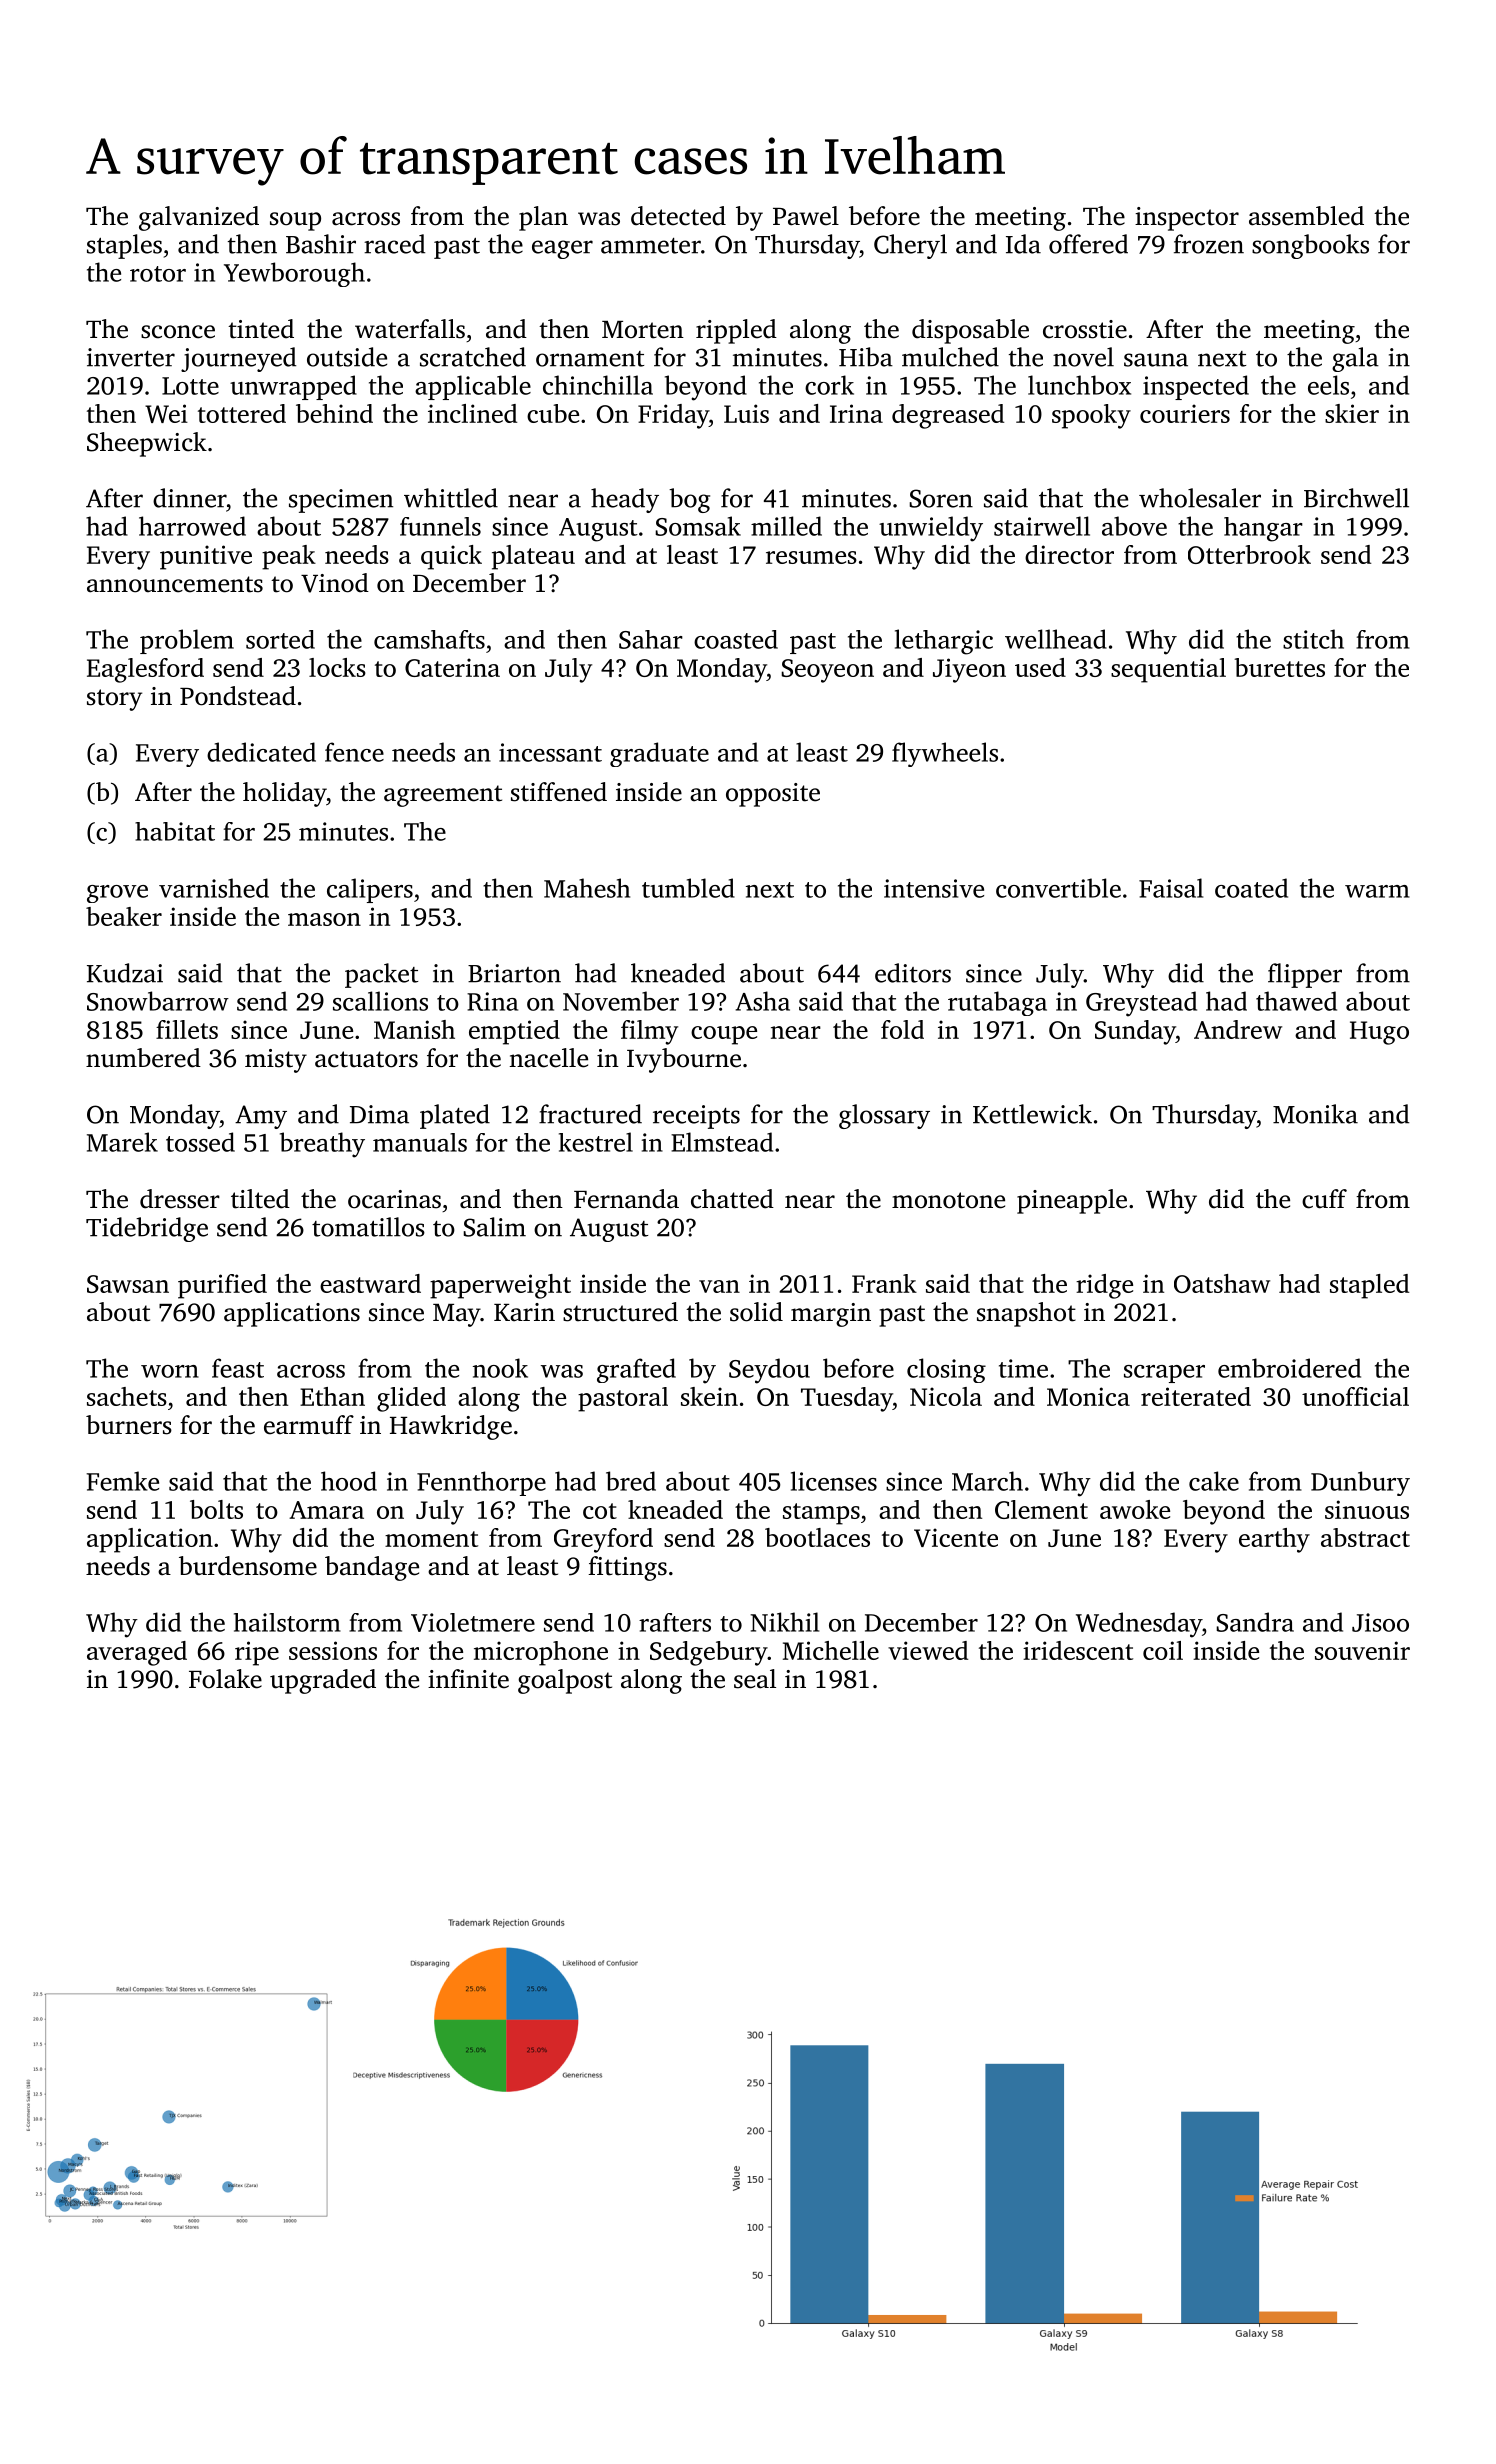  I want to click on Amara, so click(326, 1510).
